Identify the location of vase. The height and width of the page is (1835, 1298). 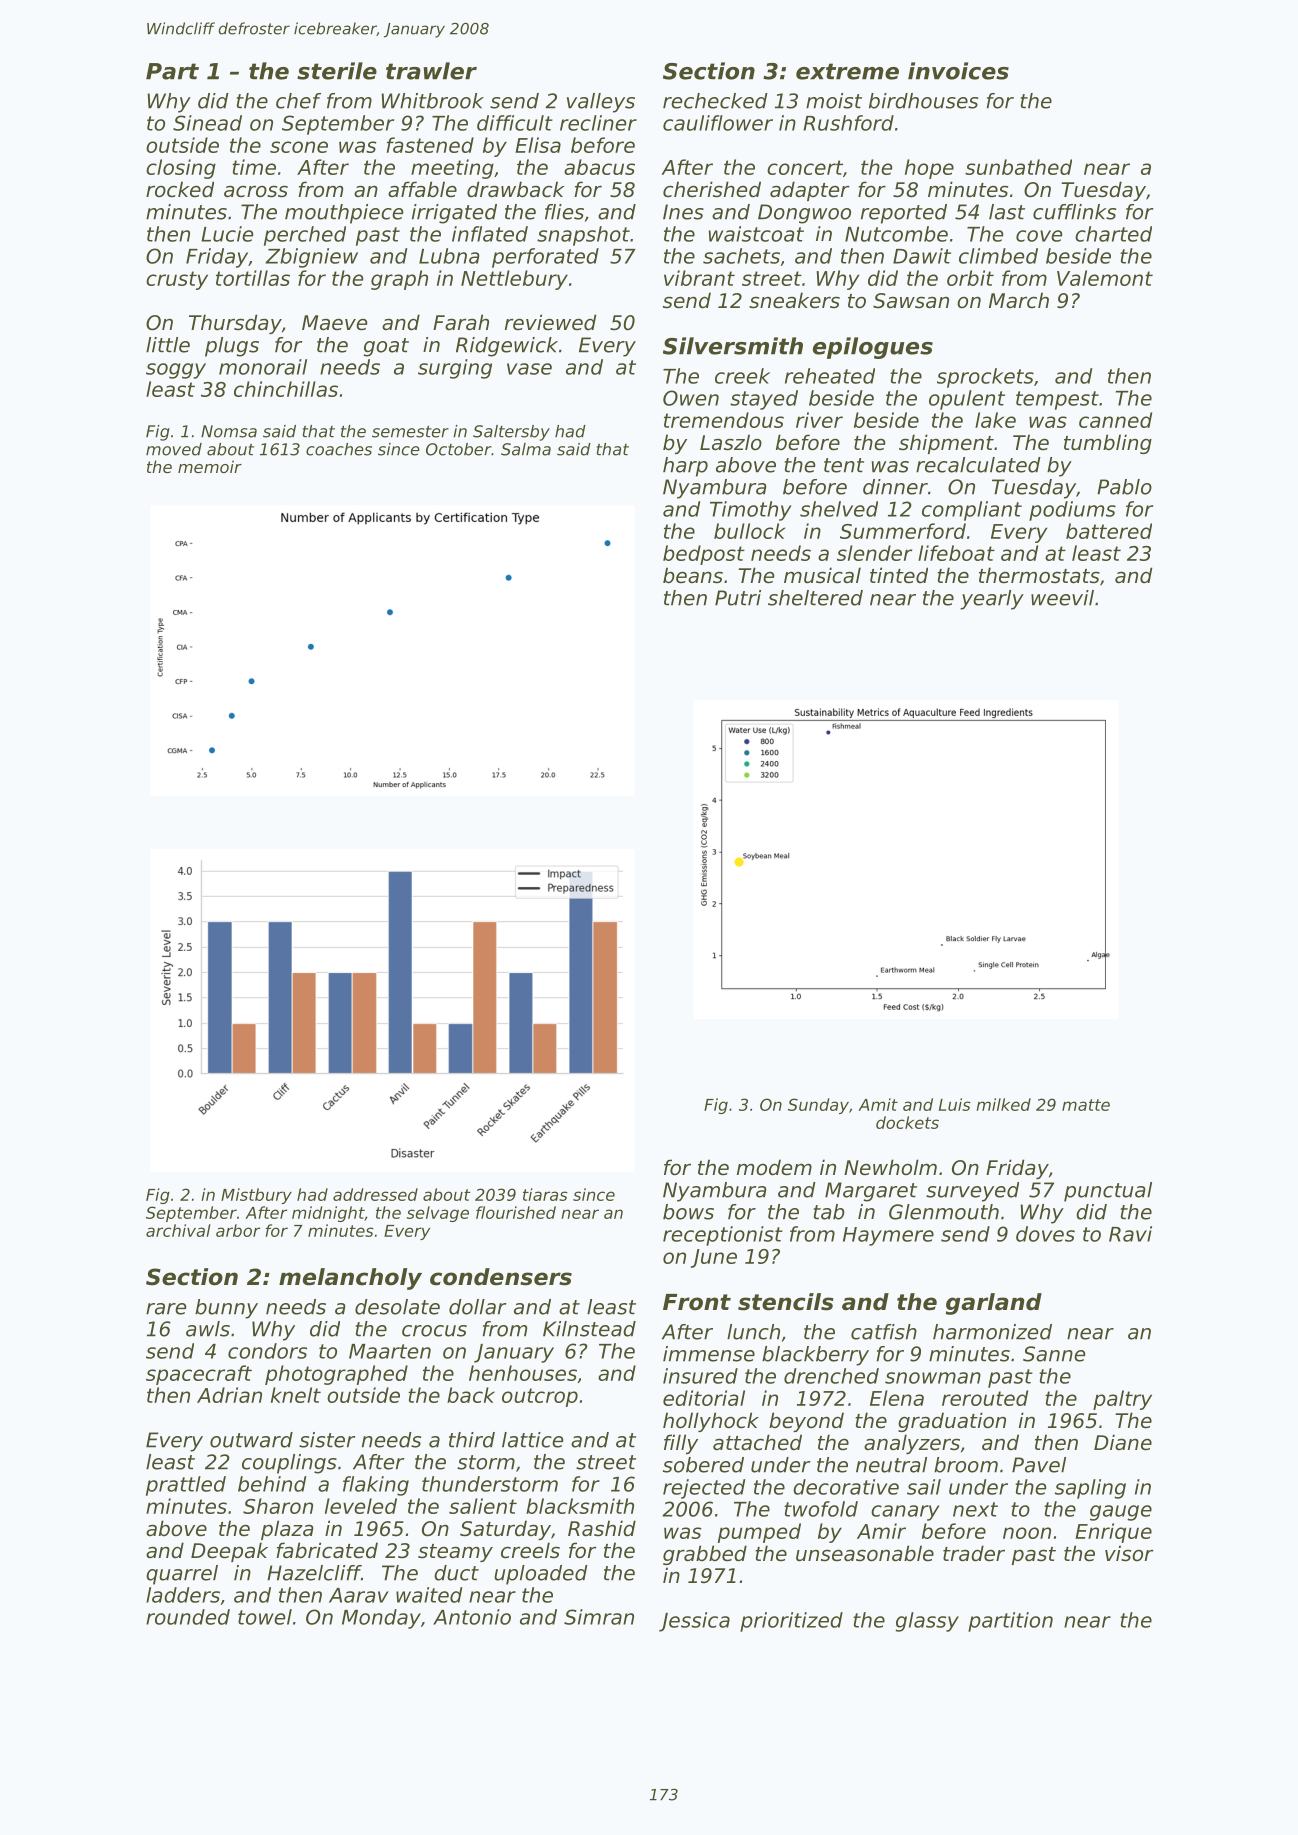
(529, 369).
